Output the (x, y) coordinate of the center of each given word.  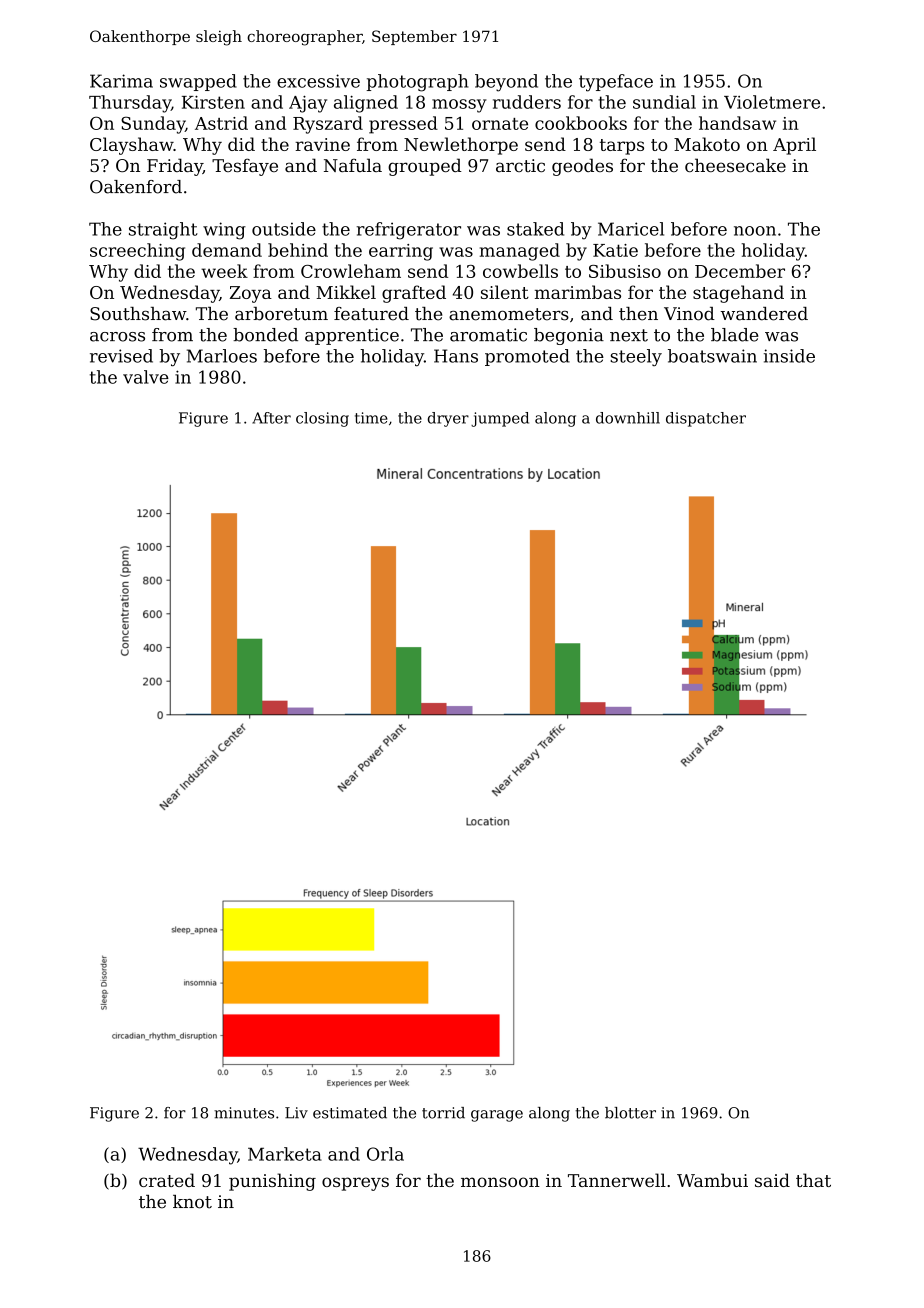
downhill (628, 418)
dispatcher (706, 419)
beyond (506, 83)
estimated (350, 1113)
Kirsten (213, 102)
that (813, 1180)
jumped (500, 419)
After (271, 418)
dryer (448, 419)
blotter (630, 1113)
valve (146, 377)
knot (192, 1202)
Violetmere (772, 102)
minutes (244, 1113)
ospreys (355, 1184)
